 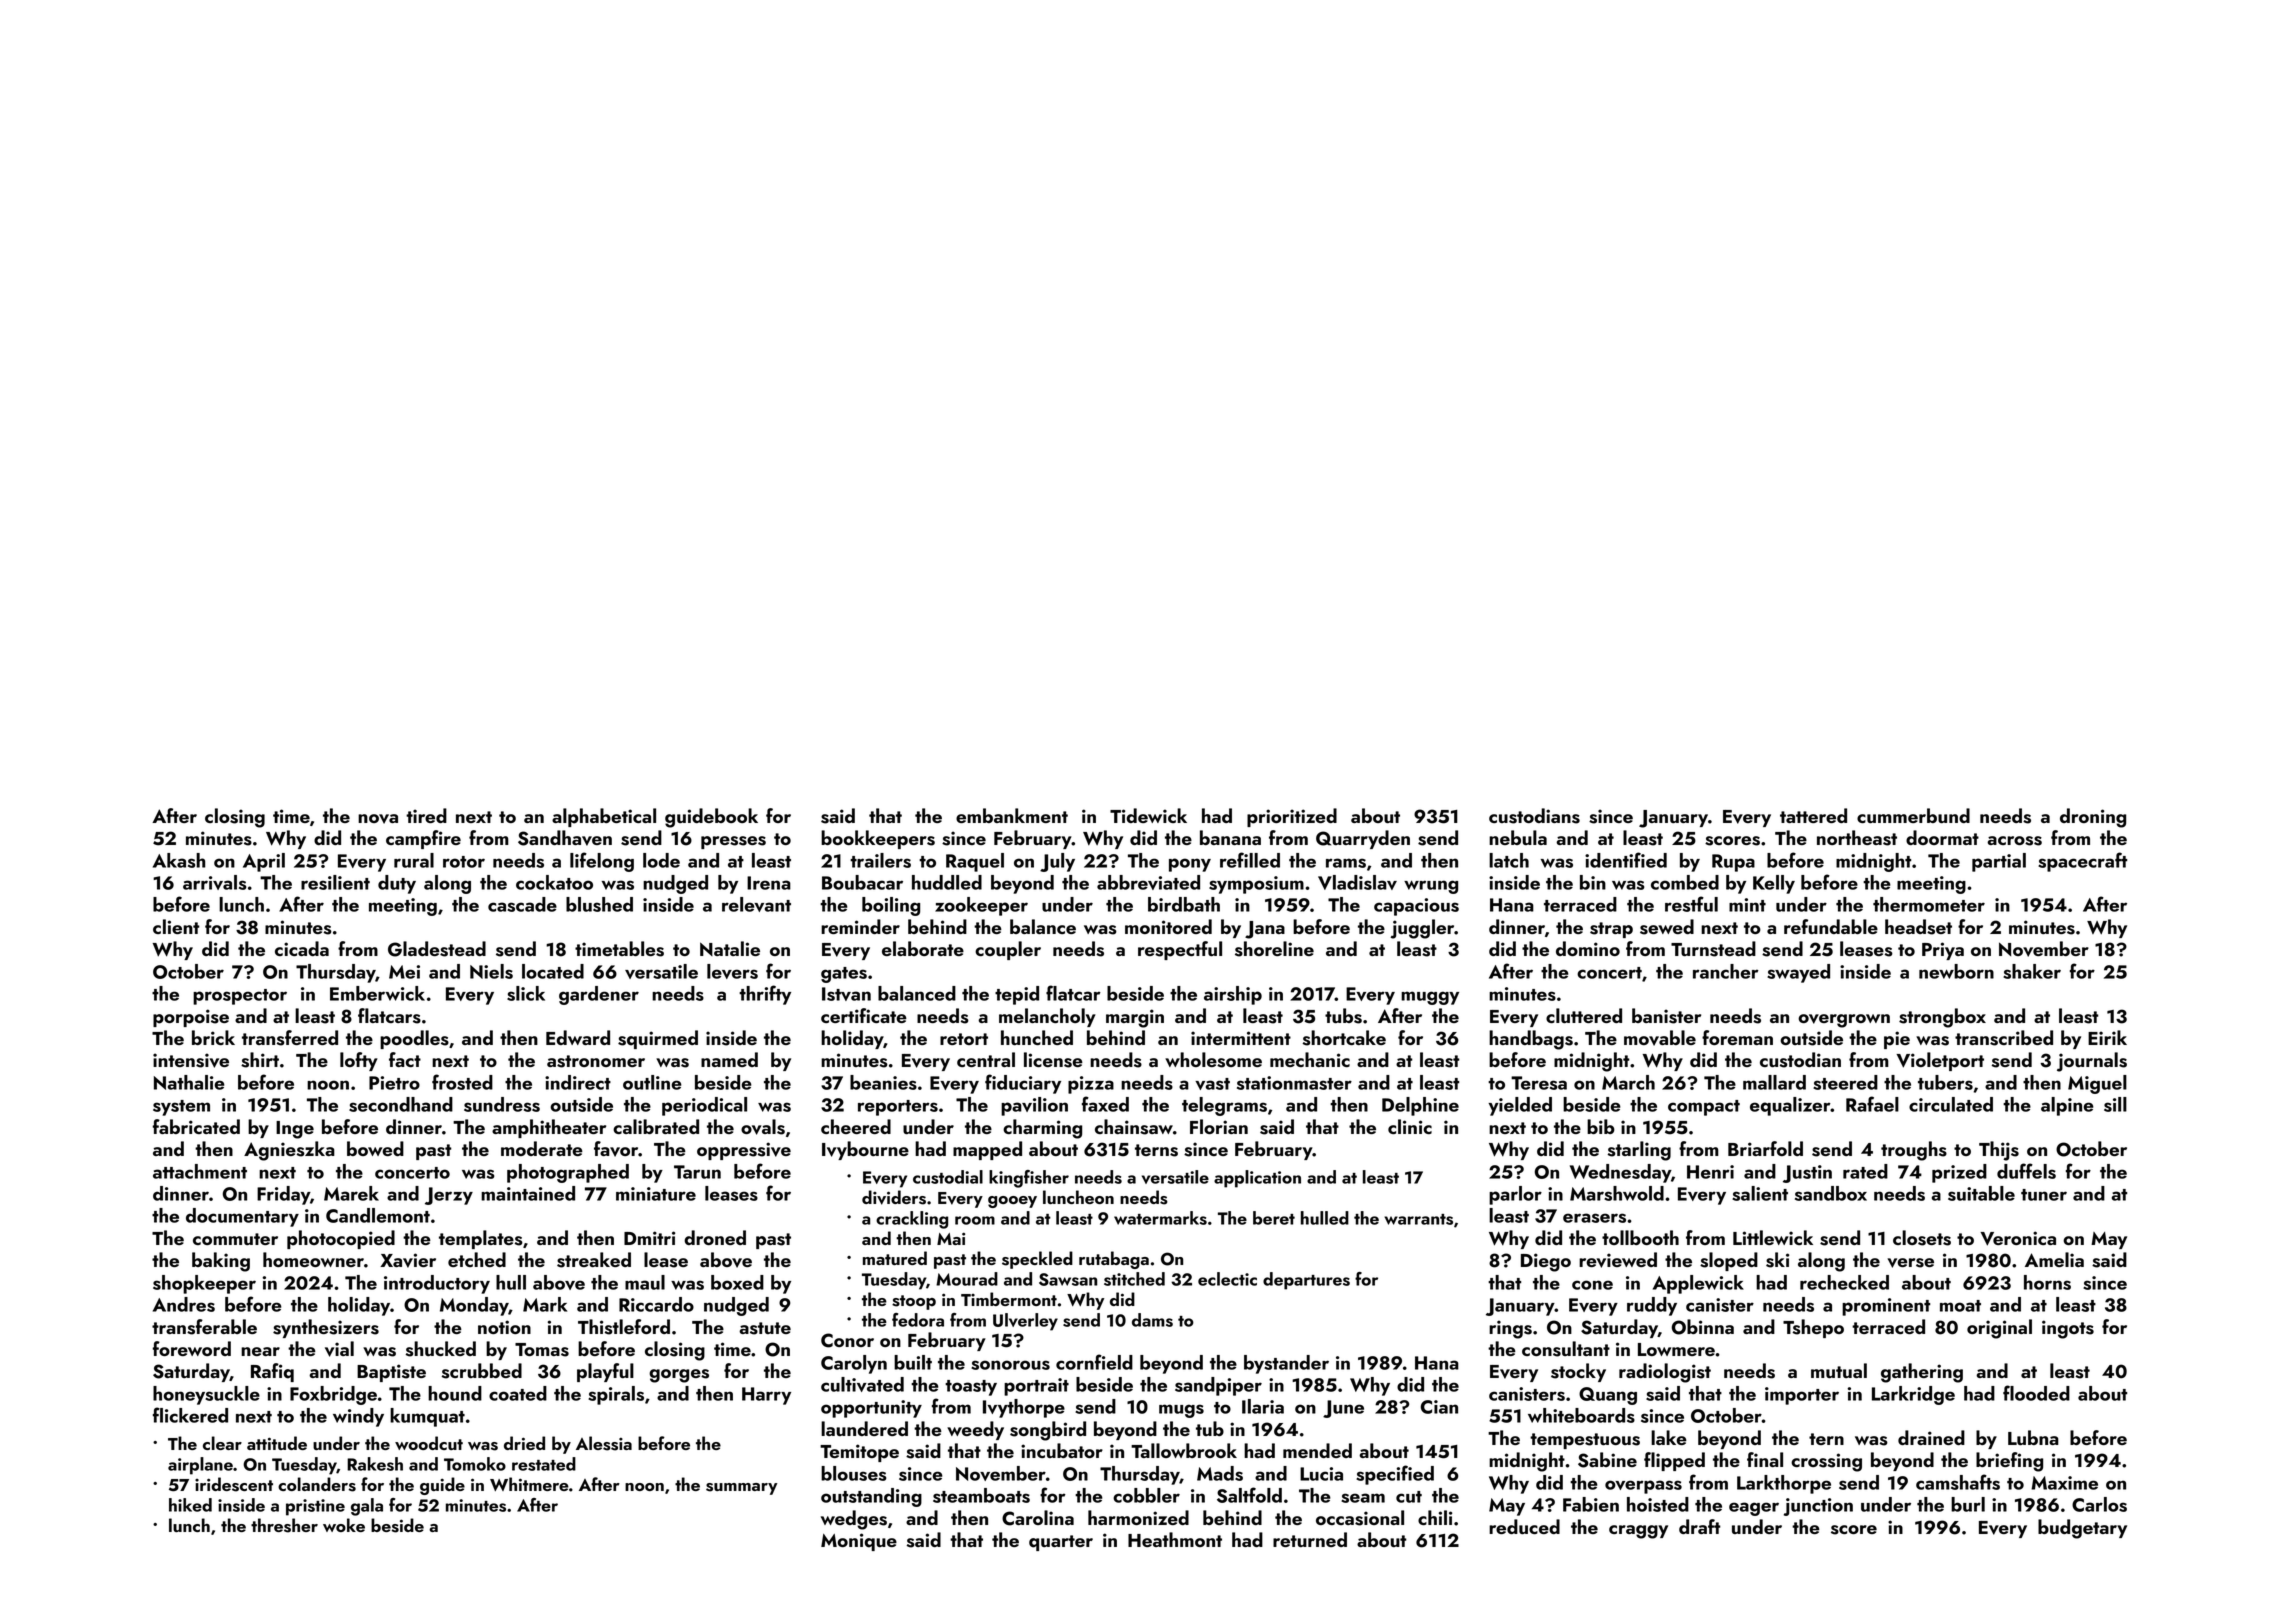 I want to click on tattered, so click(x=1813, y=815).
